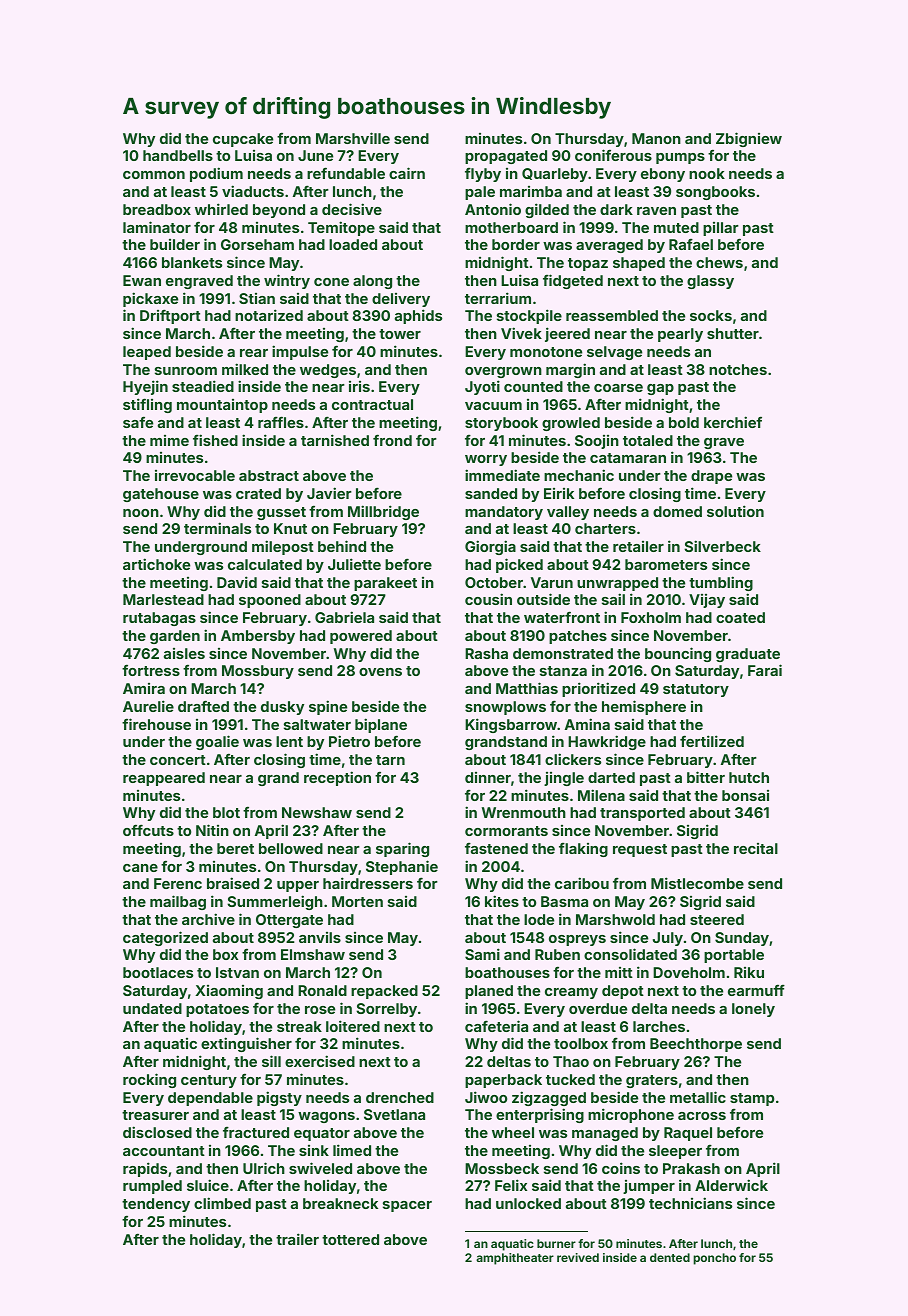 Image resolution: width=908 pixels, height=1316 pixels. Describe the element at coordinates (648, 440) in the page. I see `totaled` at that location.
